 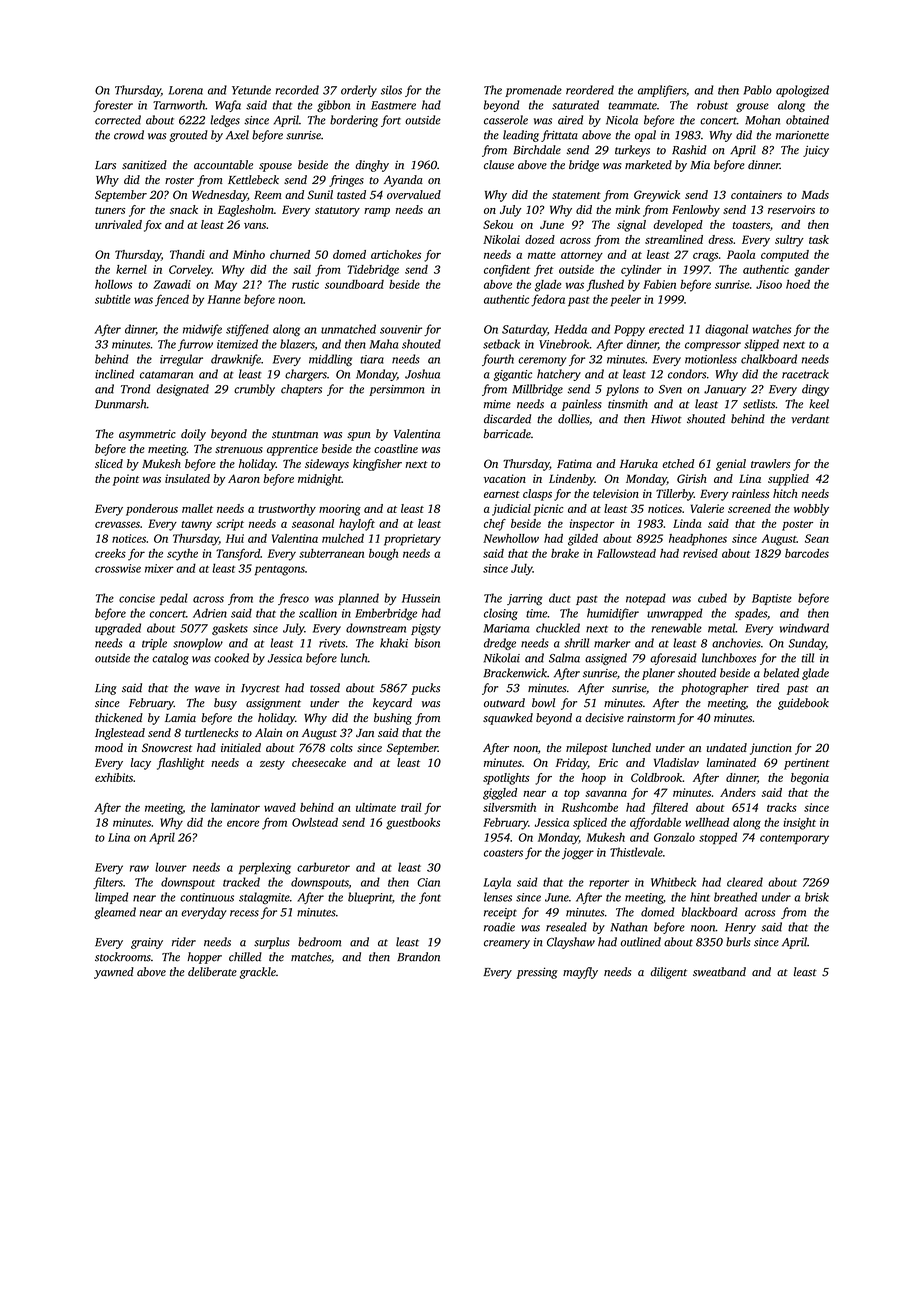 I want to click on crags, so click(x=705, y=257).
